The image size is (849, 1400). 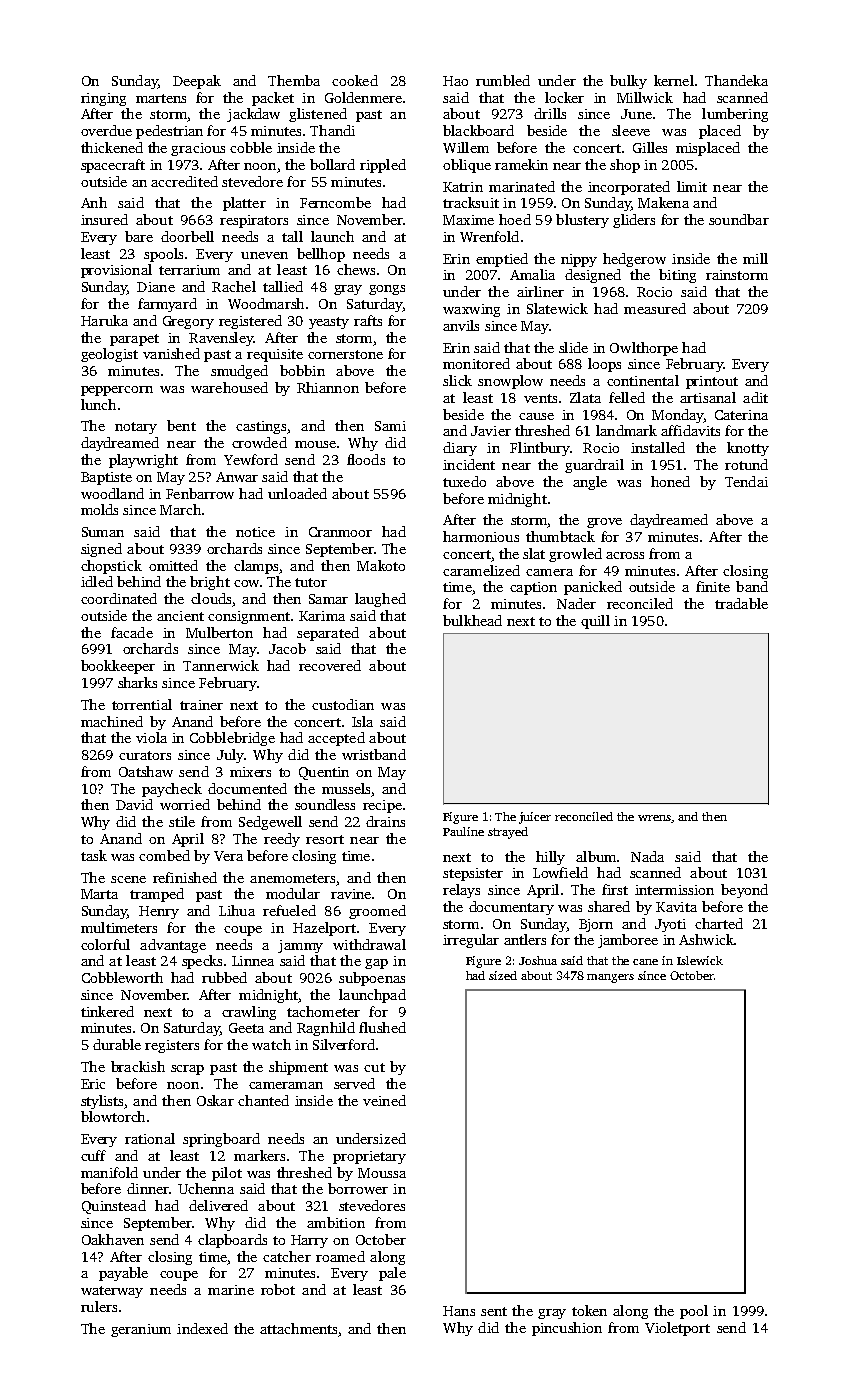 I want to click on beyond, so click(x=744, y=891).
